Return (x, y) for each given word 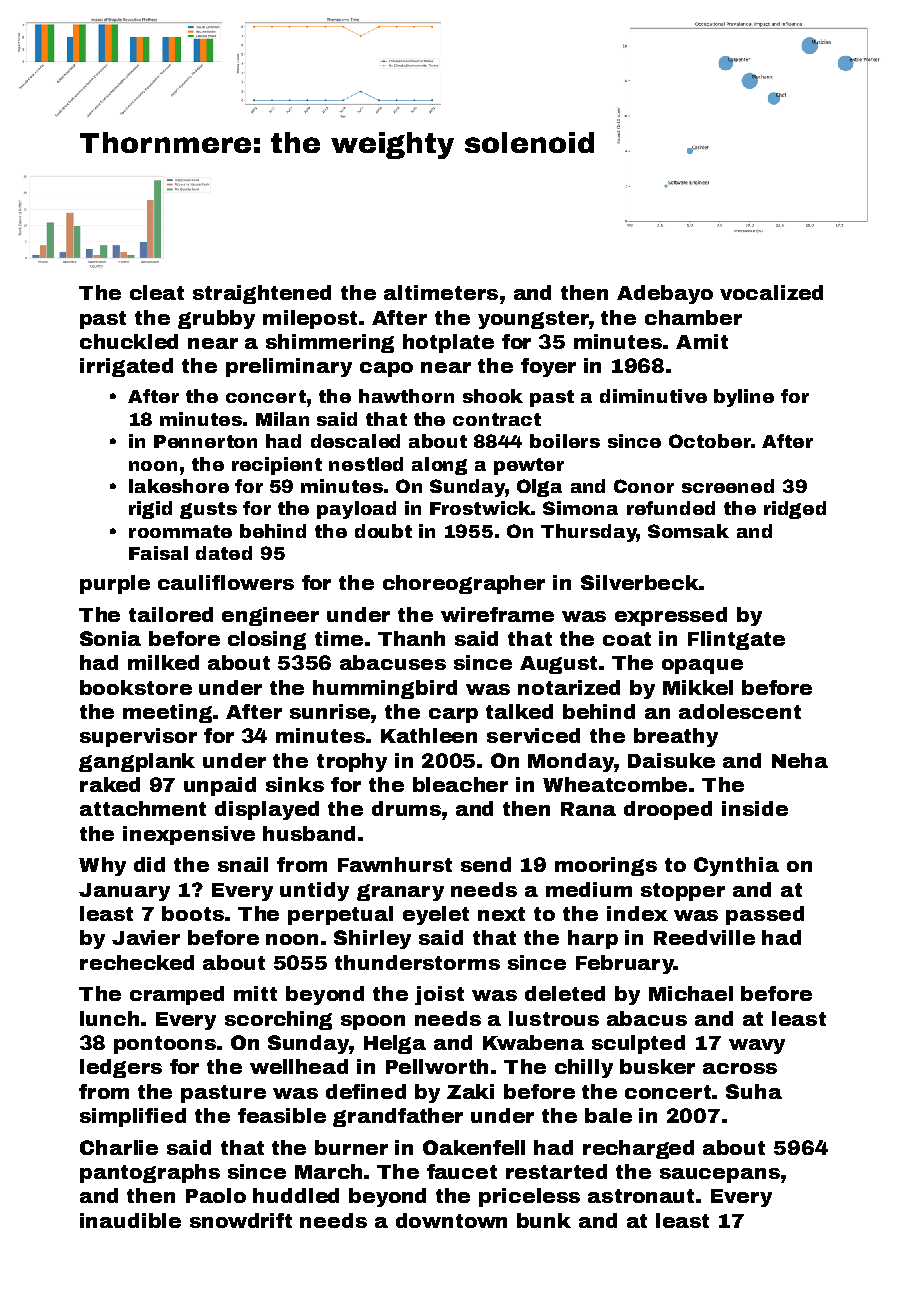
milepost (310, 319)
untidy (314, 891)
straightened (262, 294)
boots (193, 913)
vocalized (771, 292)
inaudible (130, 1220)
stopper (683, 892)
